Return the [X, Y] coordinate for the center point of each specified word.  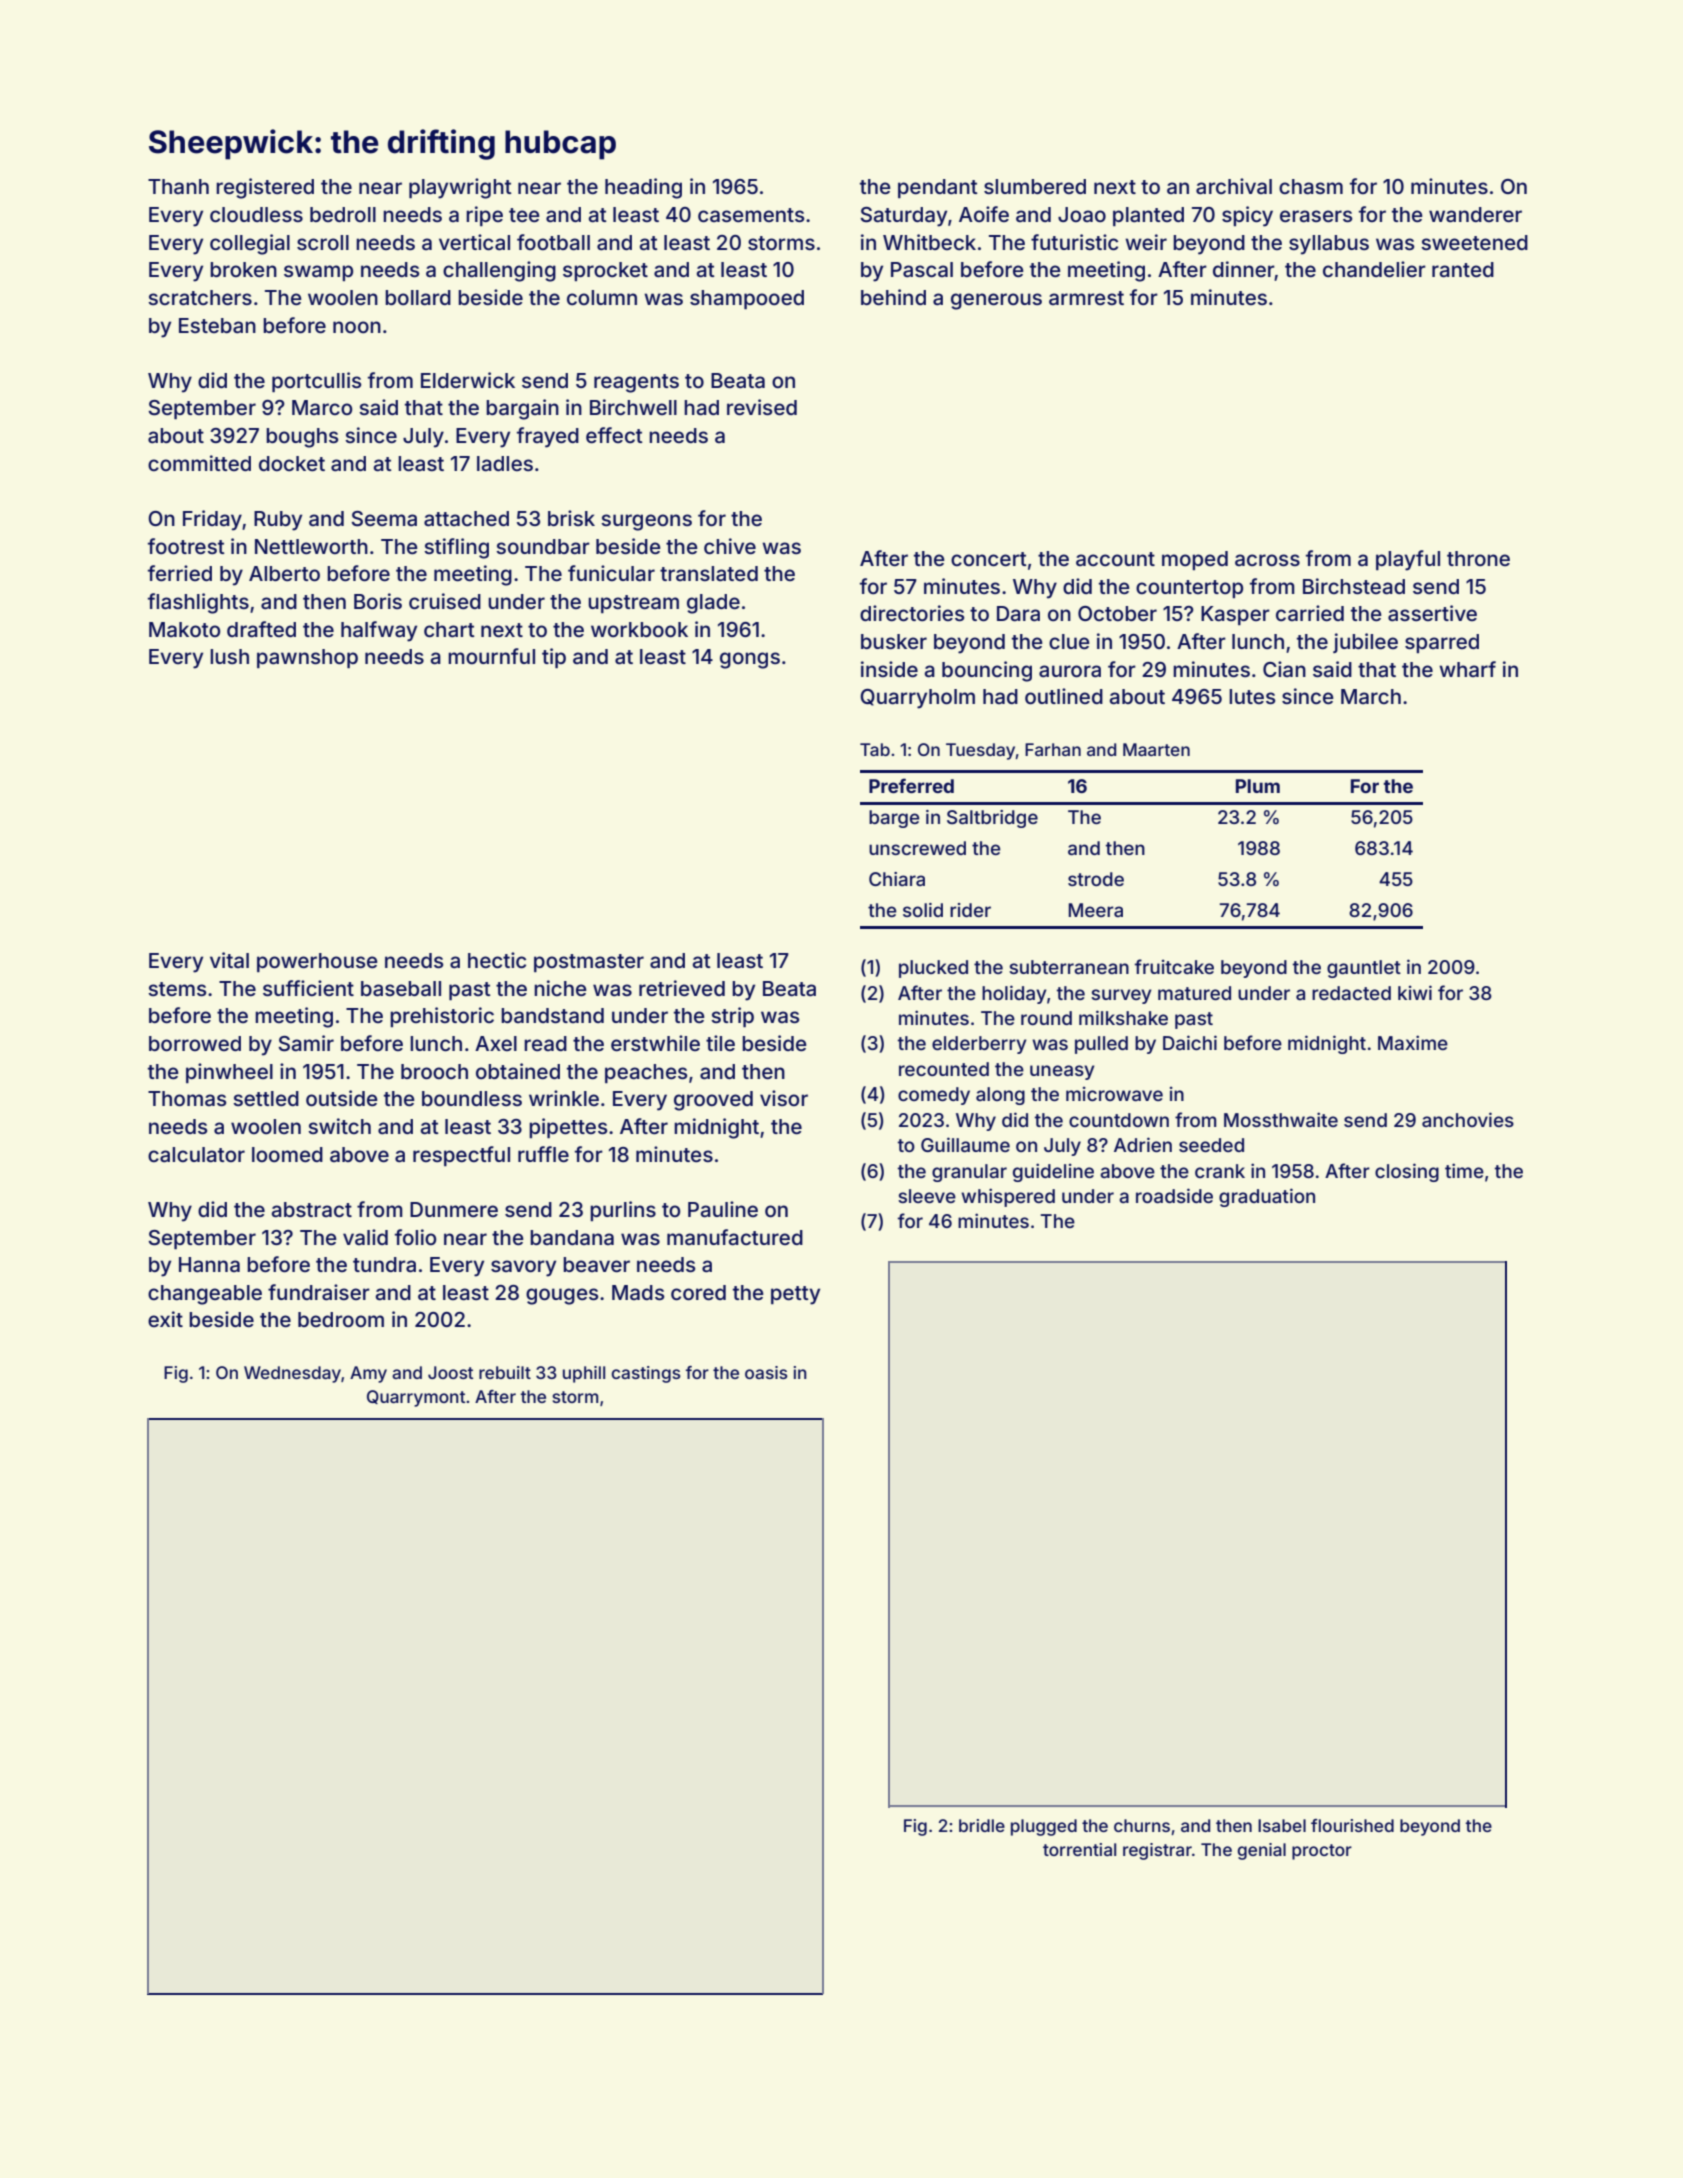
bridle [982, 1825]
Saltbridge [992, 819]
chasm [1311, 187]
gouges [562, 1296]
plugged [1044, 1827]
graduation [1267, 1197]
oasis [766, 1372]
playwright [460, 188]
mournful [491, 656]
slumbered [1035, 186]
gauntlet [1364, 969]
